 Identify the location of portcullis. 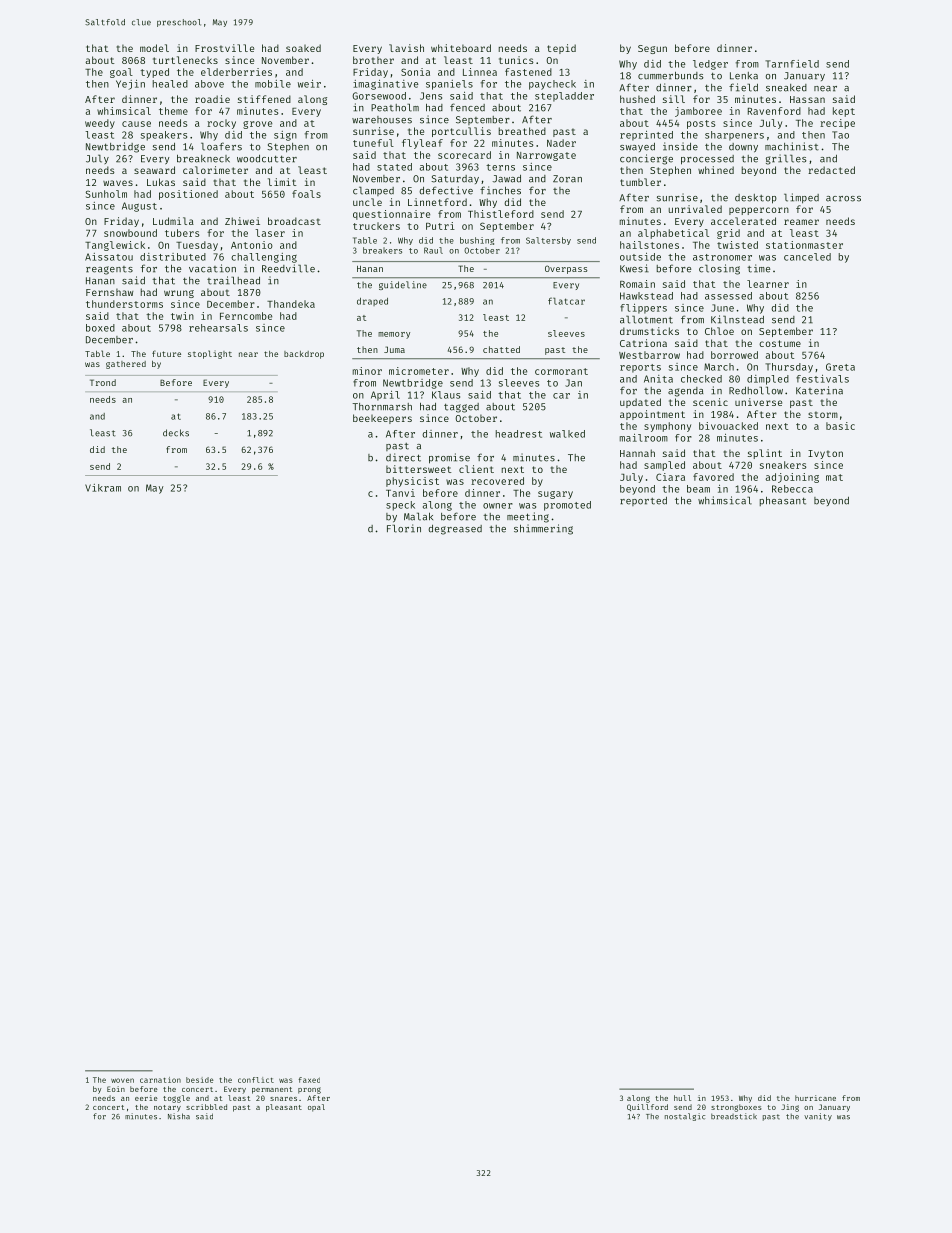
(461, 132).
